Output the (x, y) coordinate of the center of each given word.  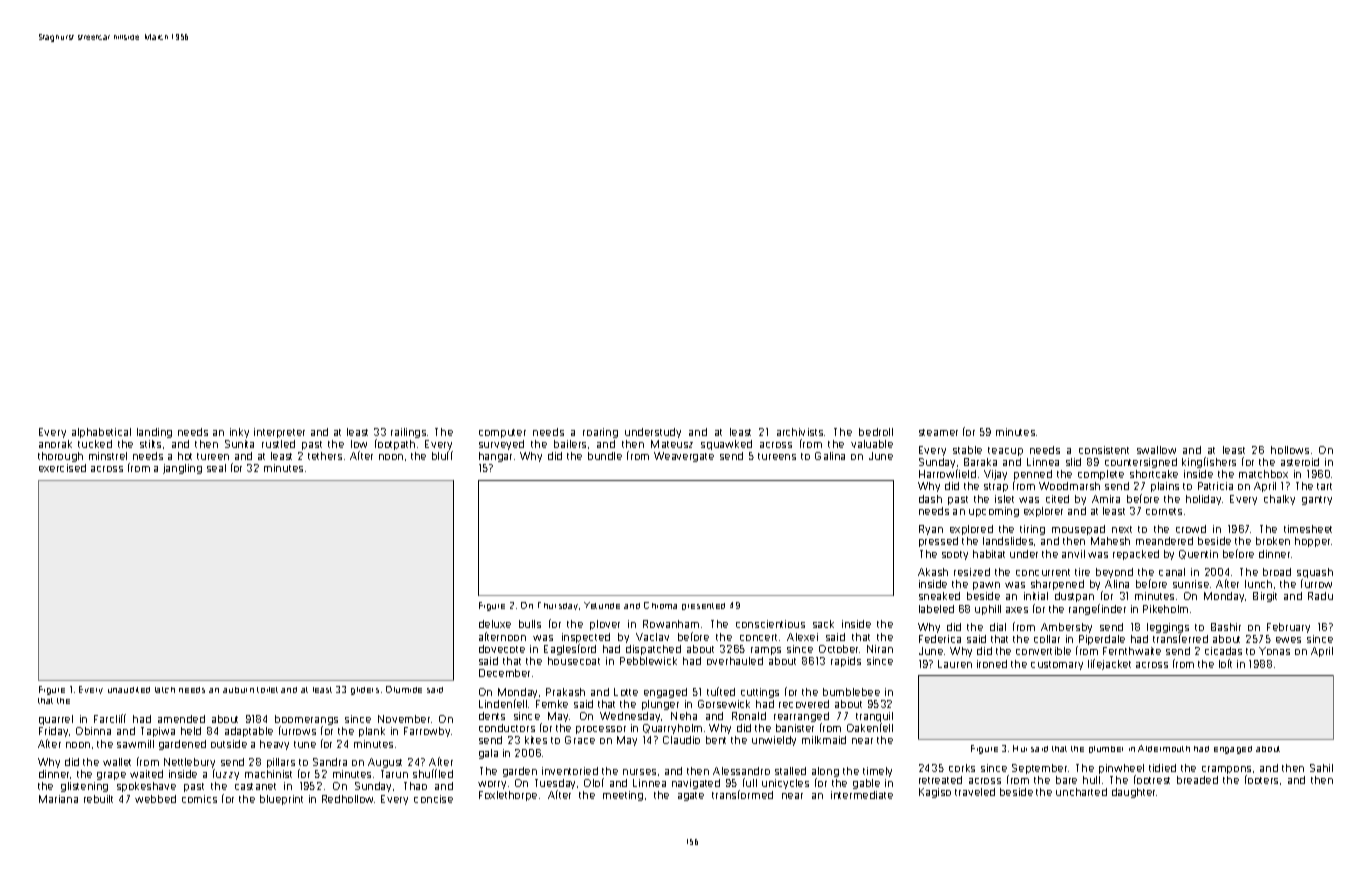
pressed (938, 542)
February (1288, 628)
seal (216, 468)
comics (199, 799)
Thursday (558, 606)
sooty (955, 555)
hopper (1313, 542)
